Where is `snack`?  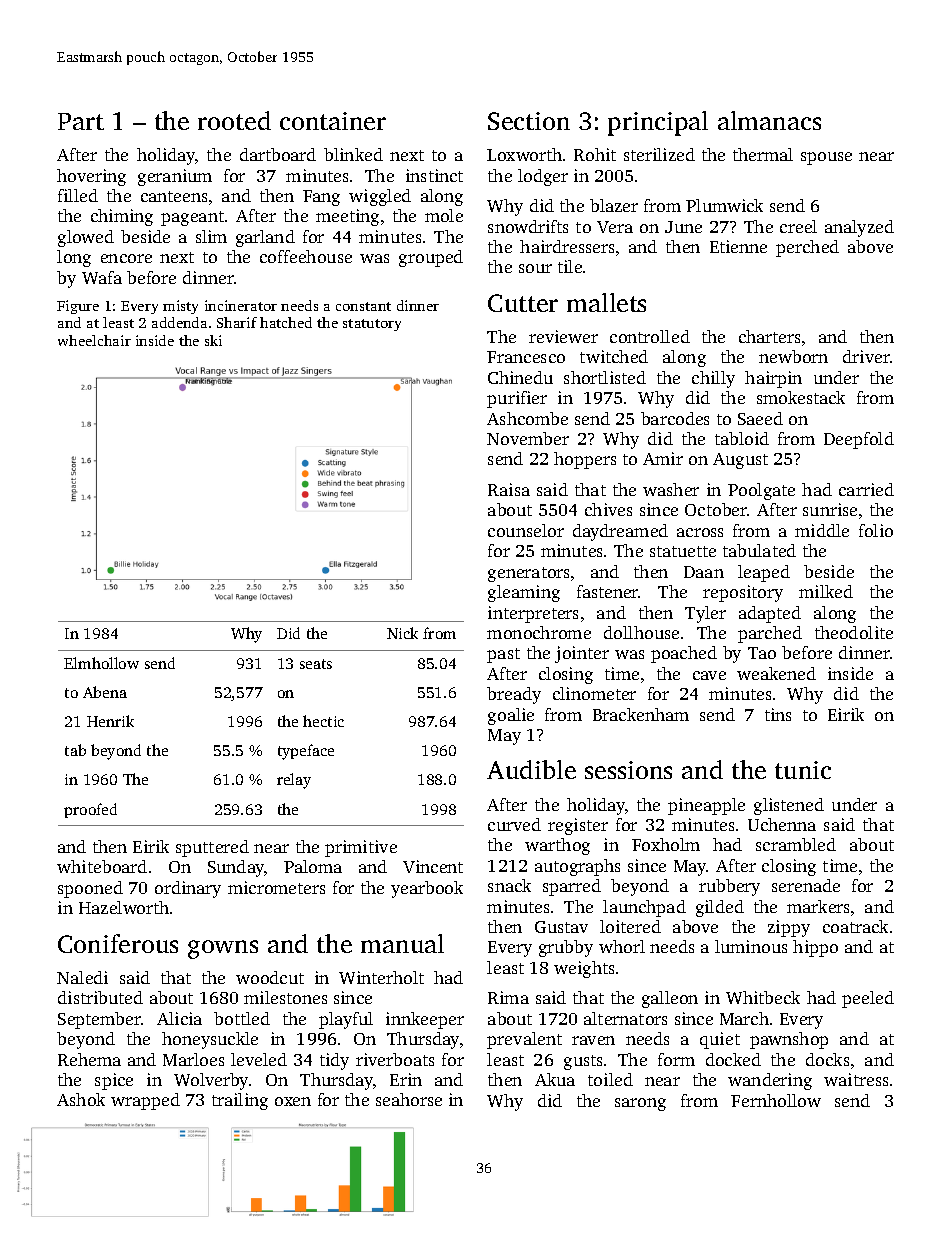
snack is located at coordinates (509, 885).
